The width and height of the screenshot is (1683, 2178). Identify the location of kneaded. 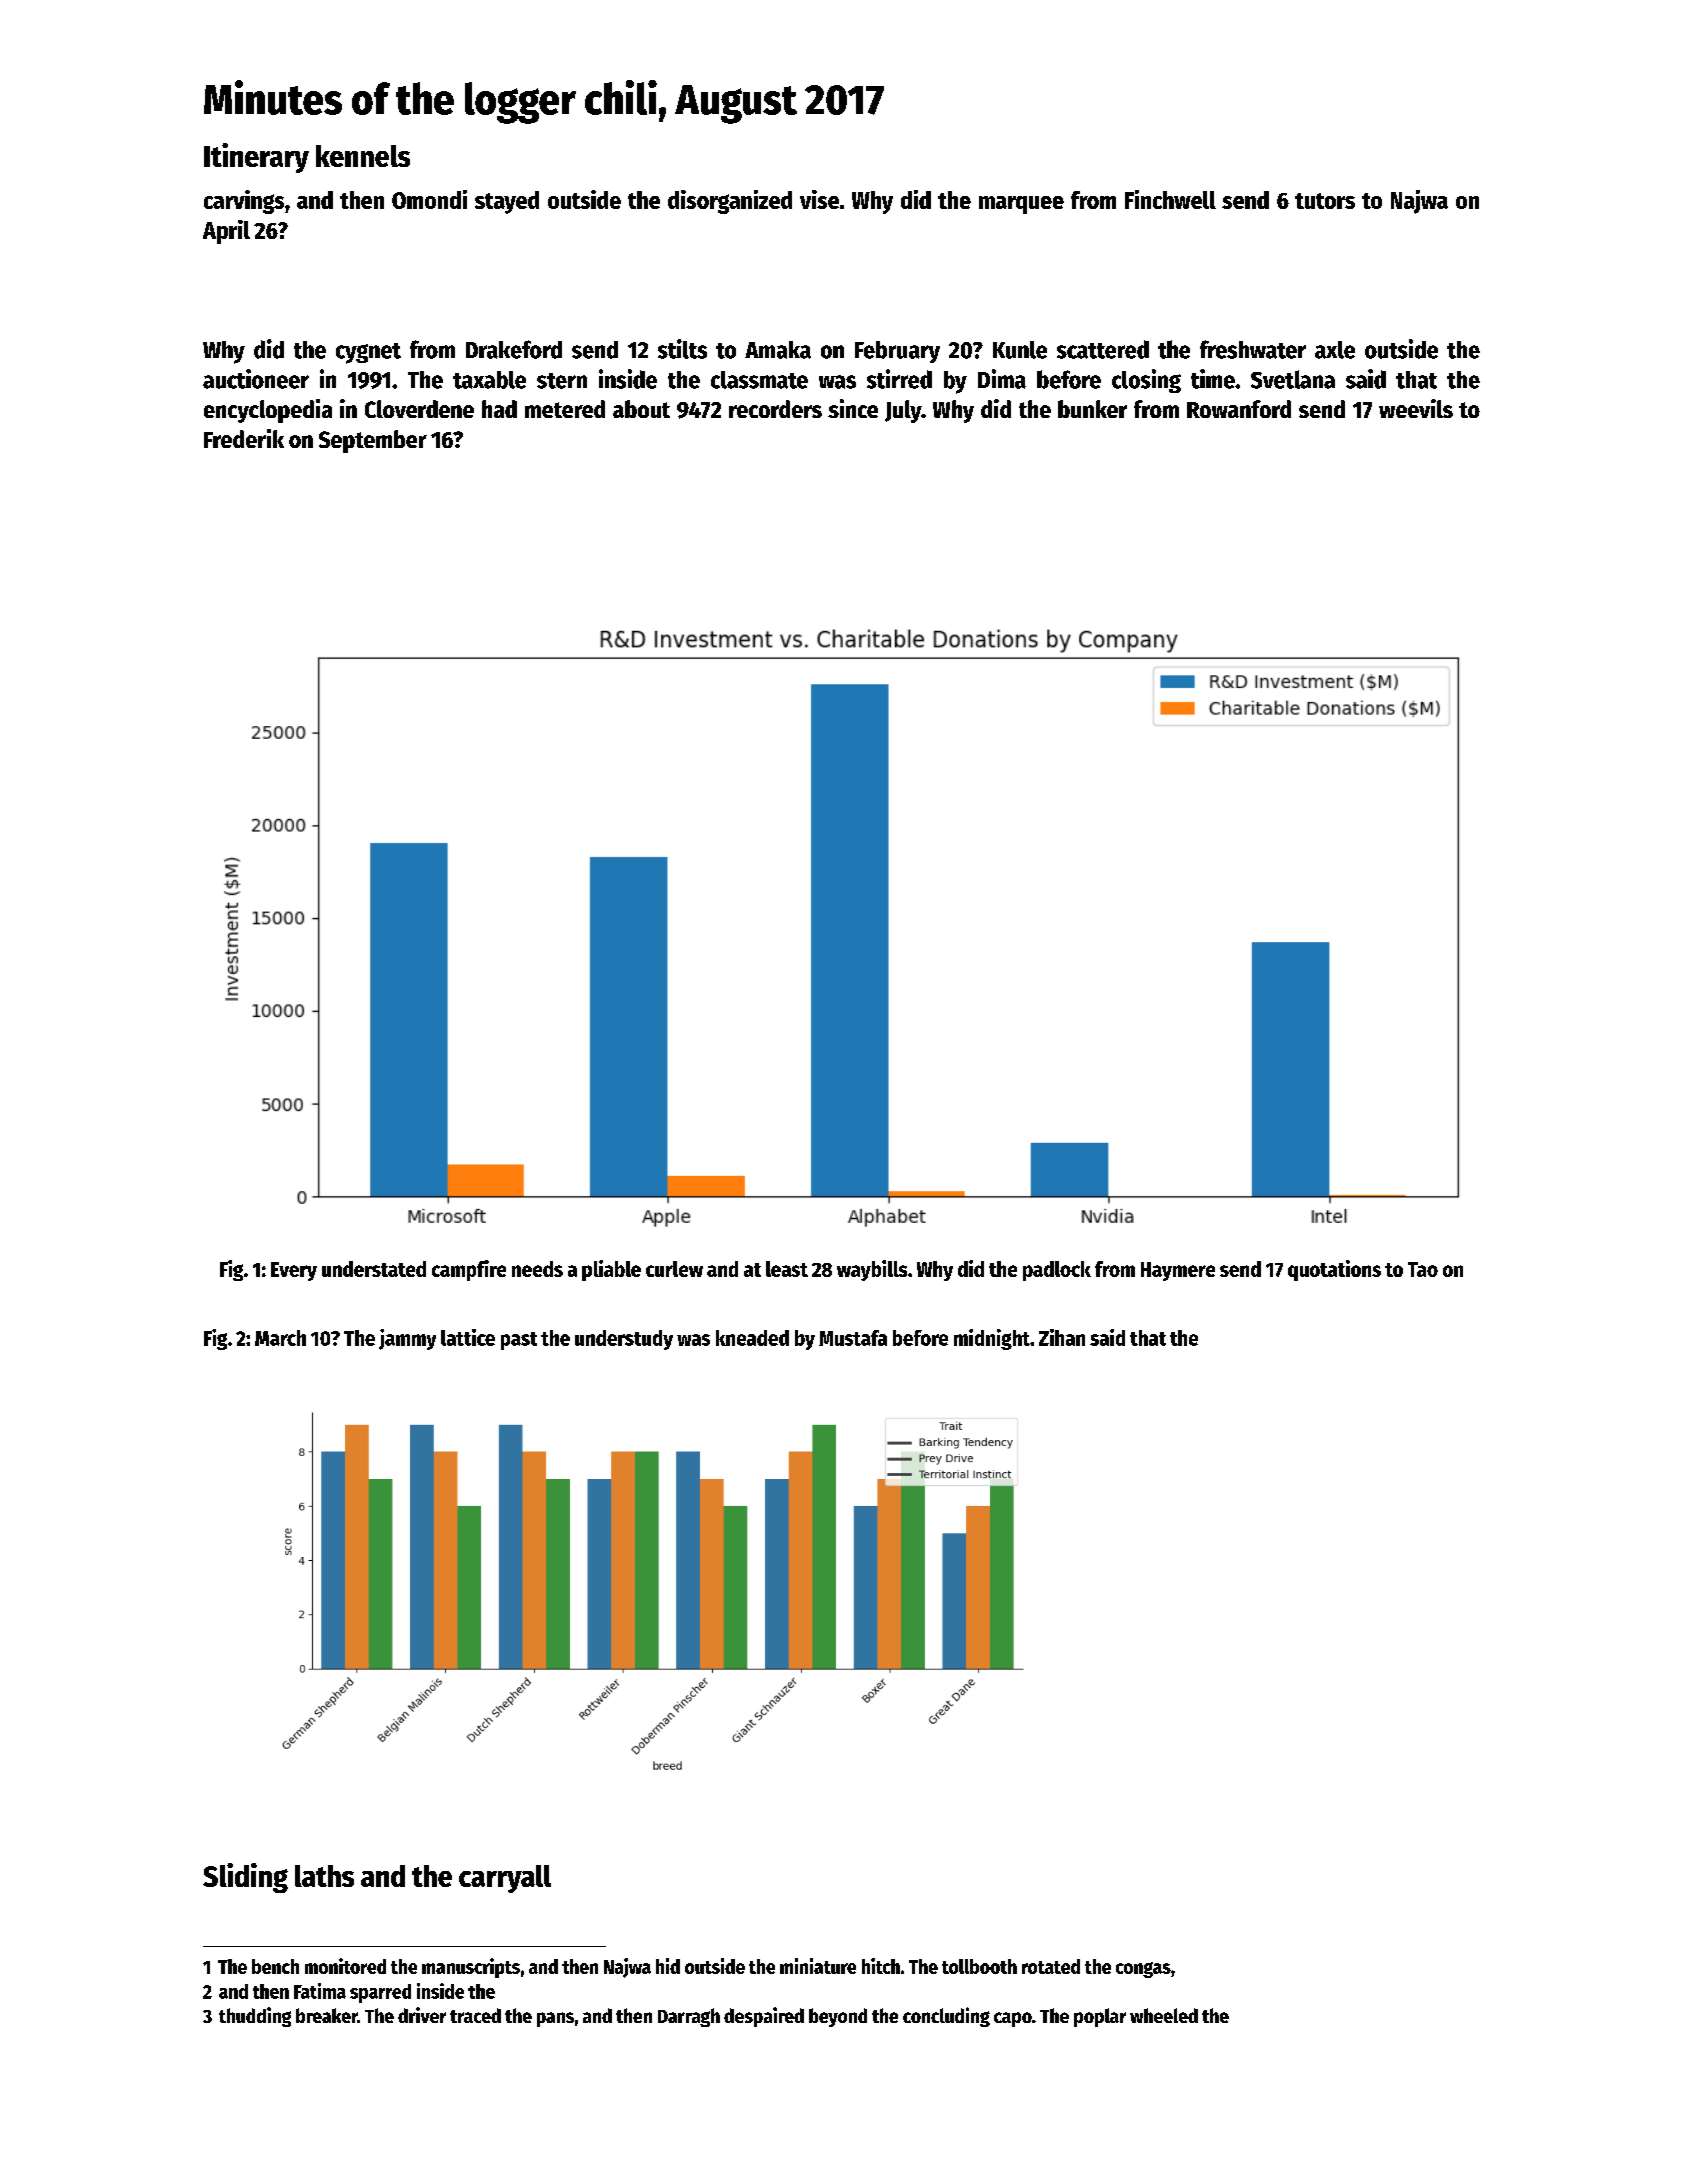
(752, 1338).
